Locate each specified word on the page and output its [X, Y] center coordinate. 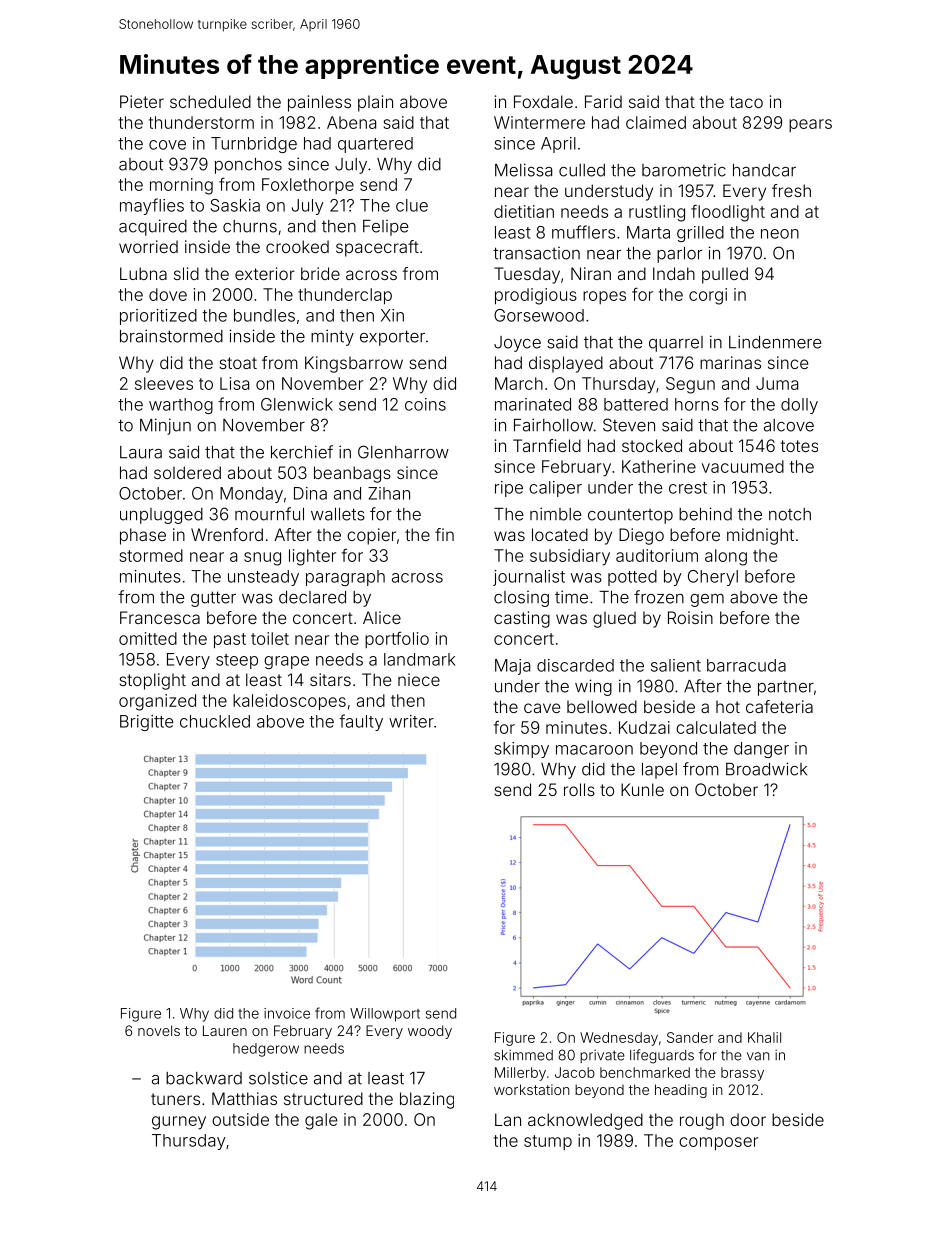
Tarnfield [547, 445]
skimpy [521, 750]
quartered [375, 145]
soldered [187, 472]
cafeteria [779, 706]
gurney [179, 1123]
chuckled [215, 721]
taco [746, 102]
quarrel [676, 344]
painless [319, 103]
